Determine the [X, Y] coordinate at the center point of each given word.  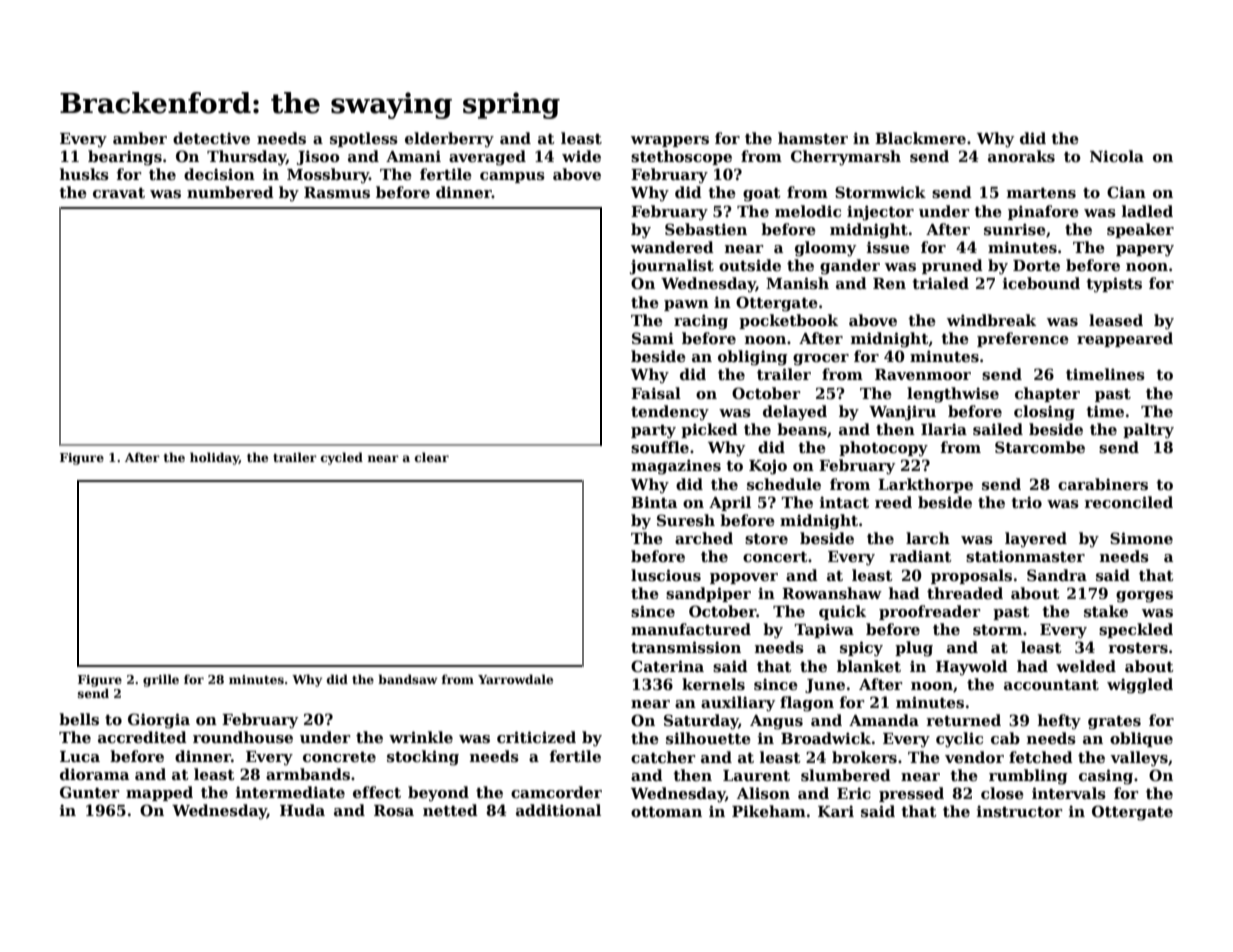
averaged [487, 158]
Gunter [90, 792]
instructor [1020, 811]
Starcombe [1040, 447]
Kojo [768, 467]
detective [211, 138]
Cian [1126, 192]
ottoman [666, 812]
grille [161, 680]
